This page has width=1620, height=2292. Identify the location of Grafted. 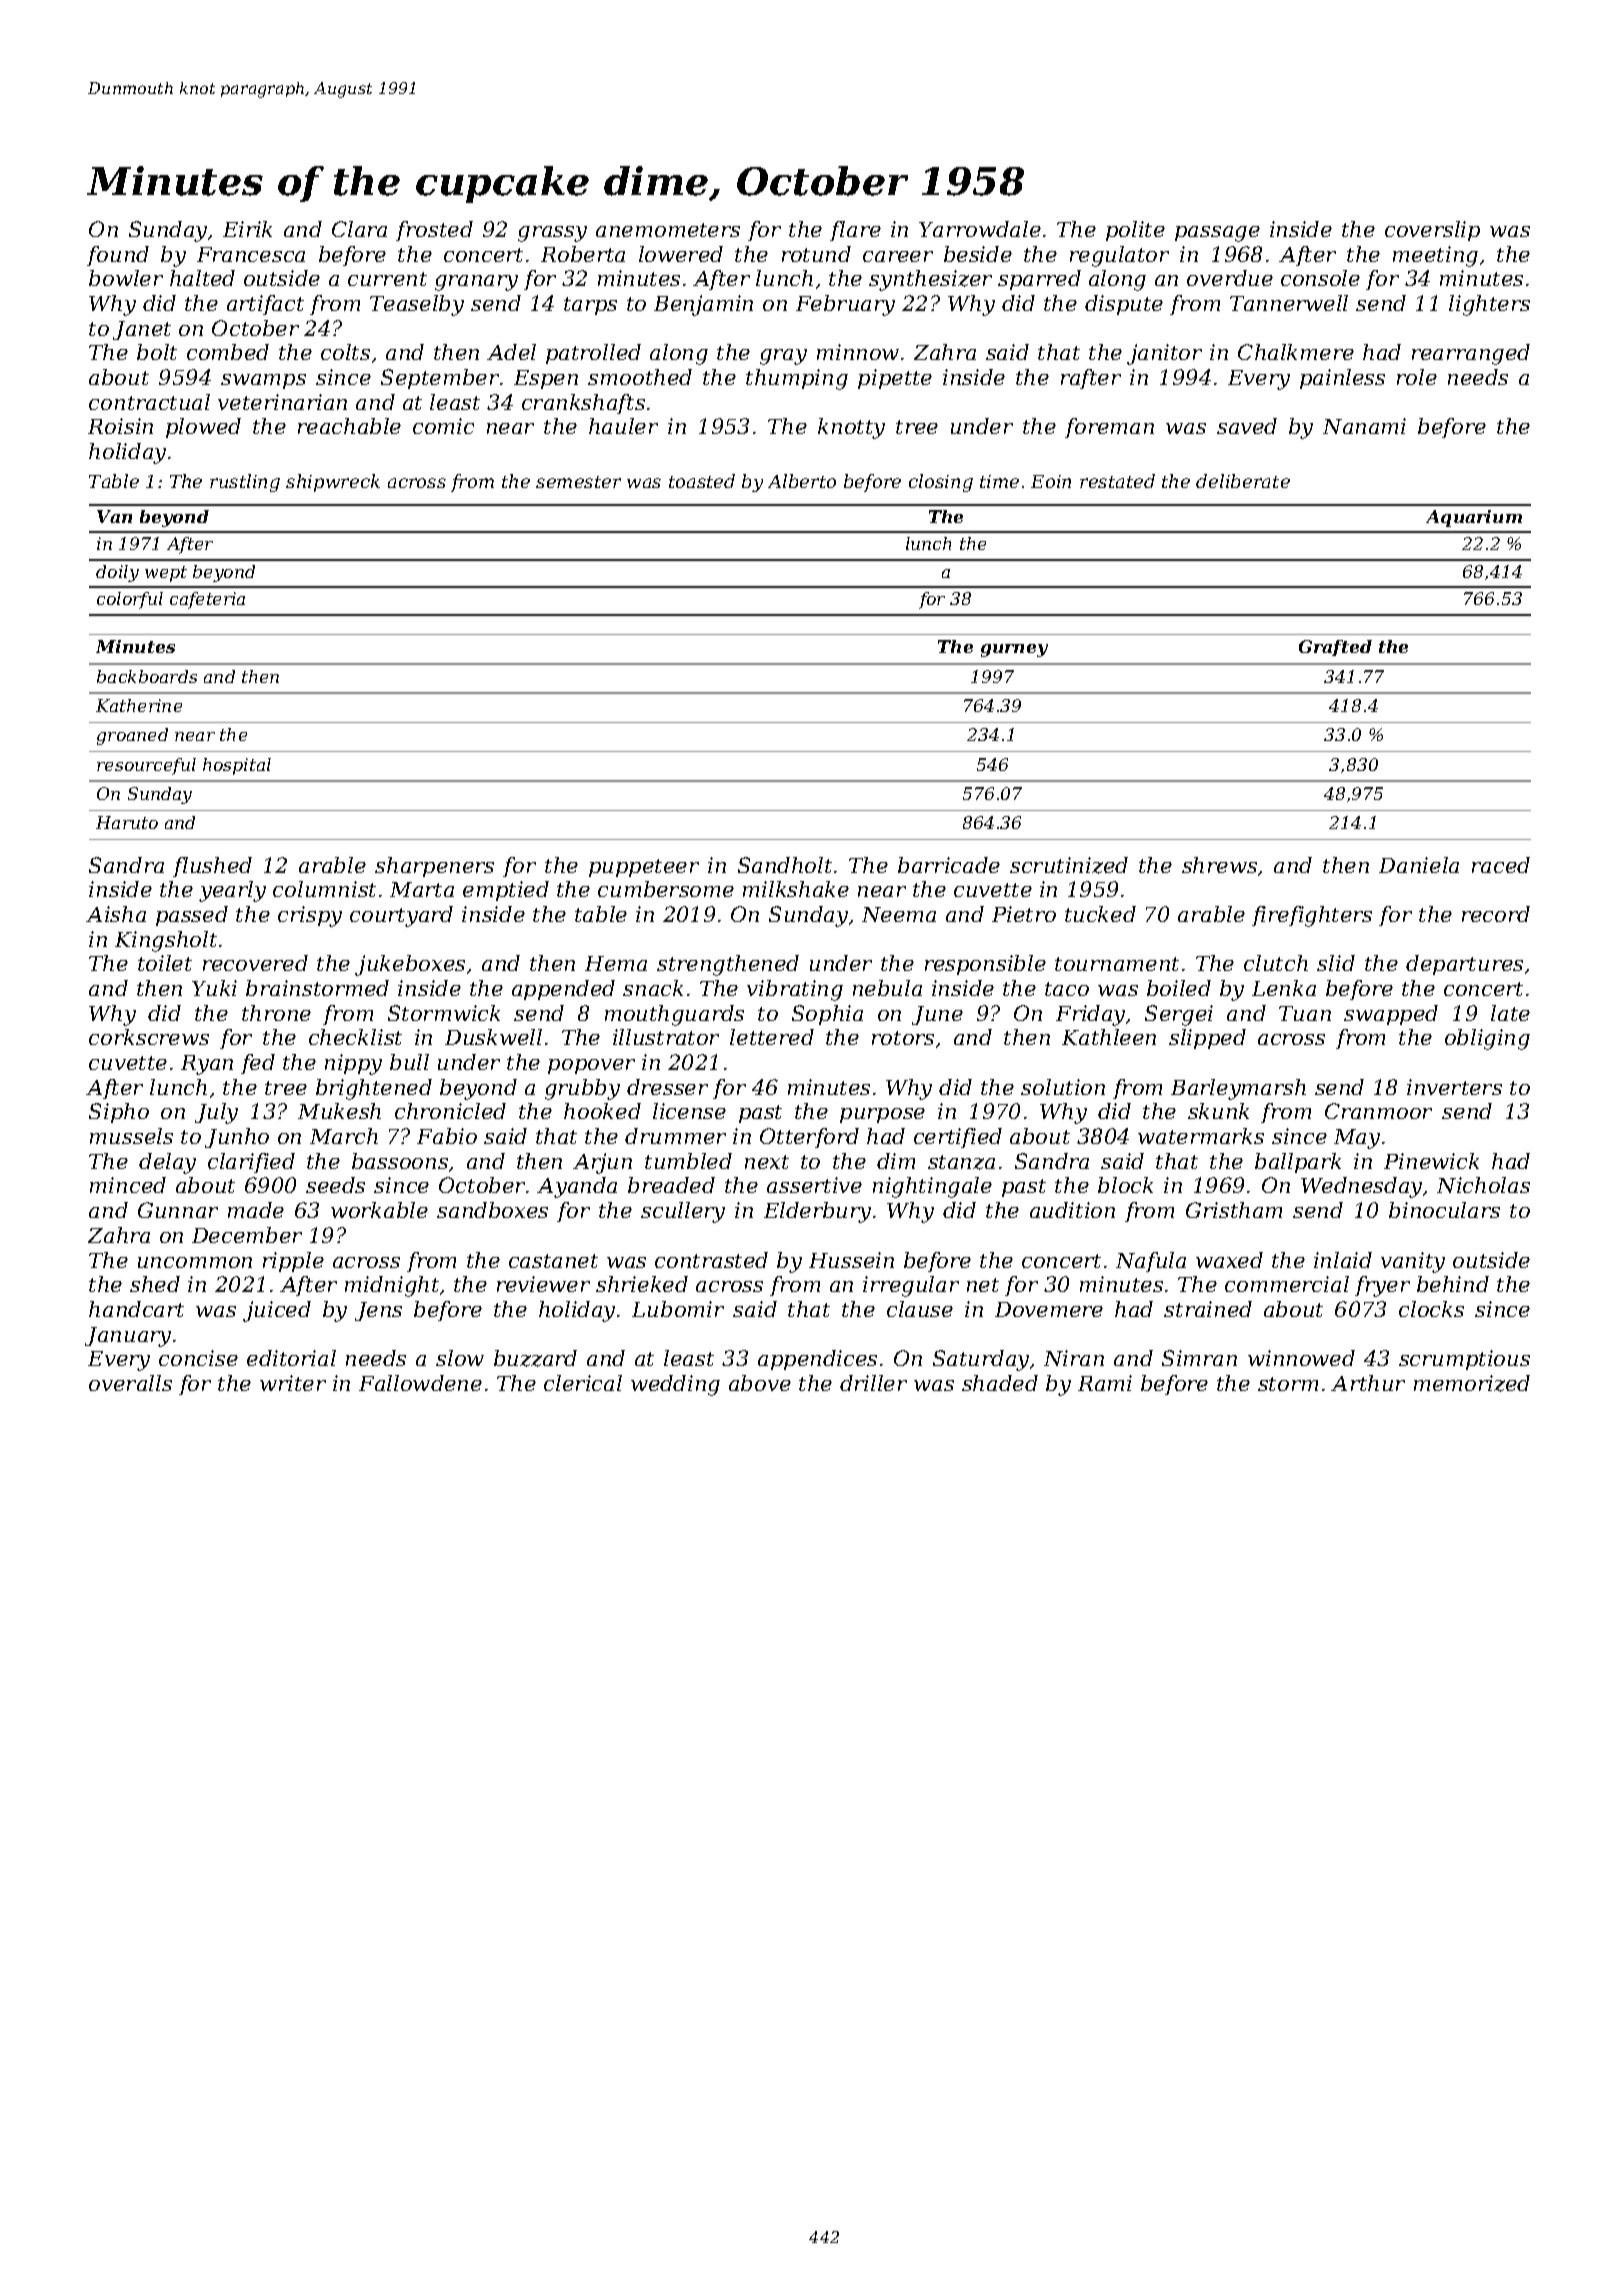
(1335, 648).
